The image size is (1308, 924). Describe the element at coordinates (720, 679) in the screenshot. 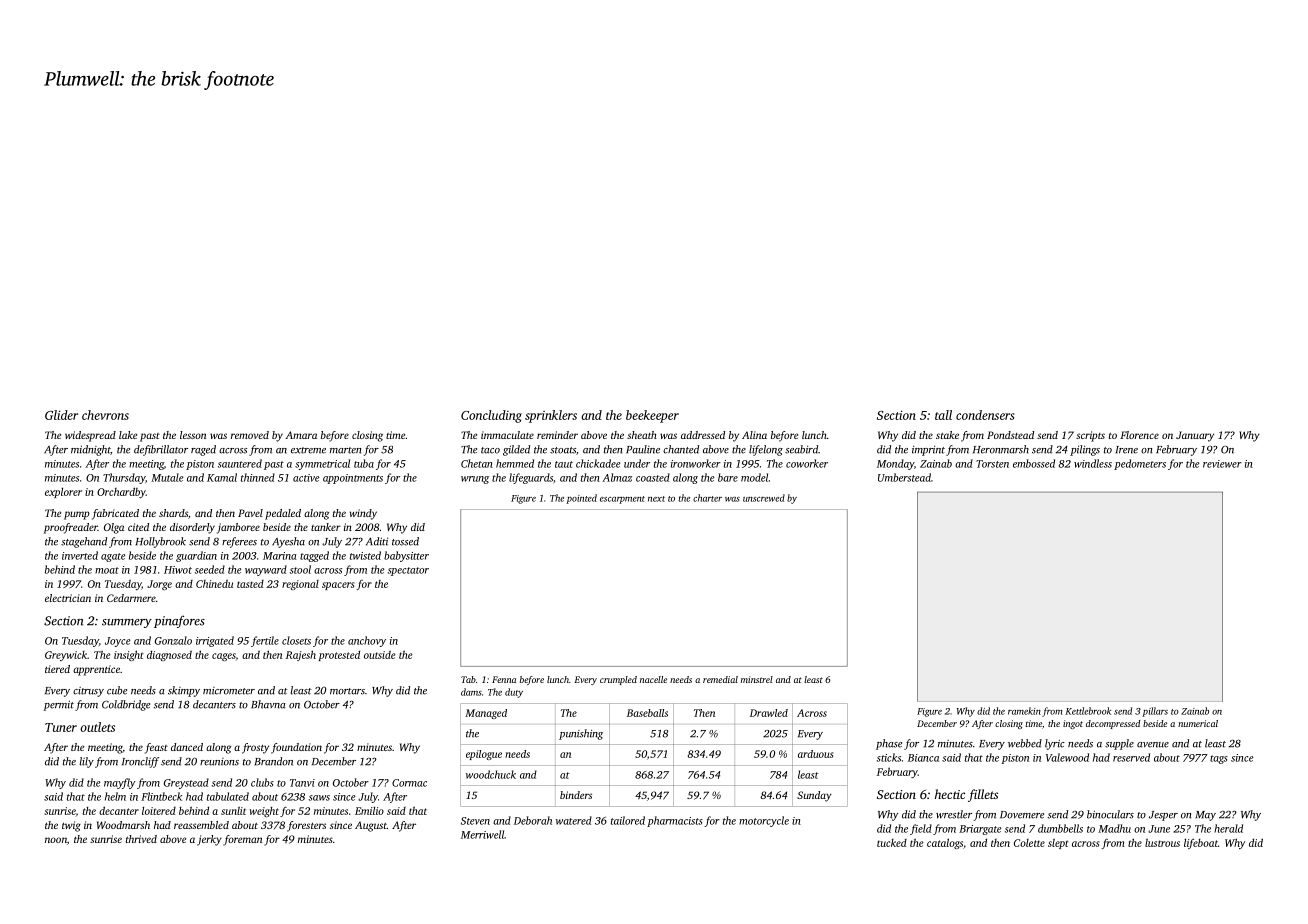

I see `remedial` at that location.
